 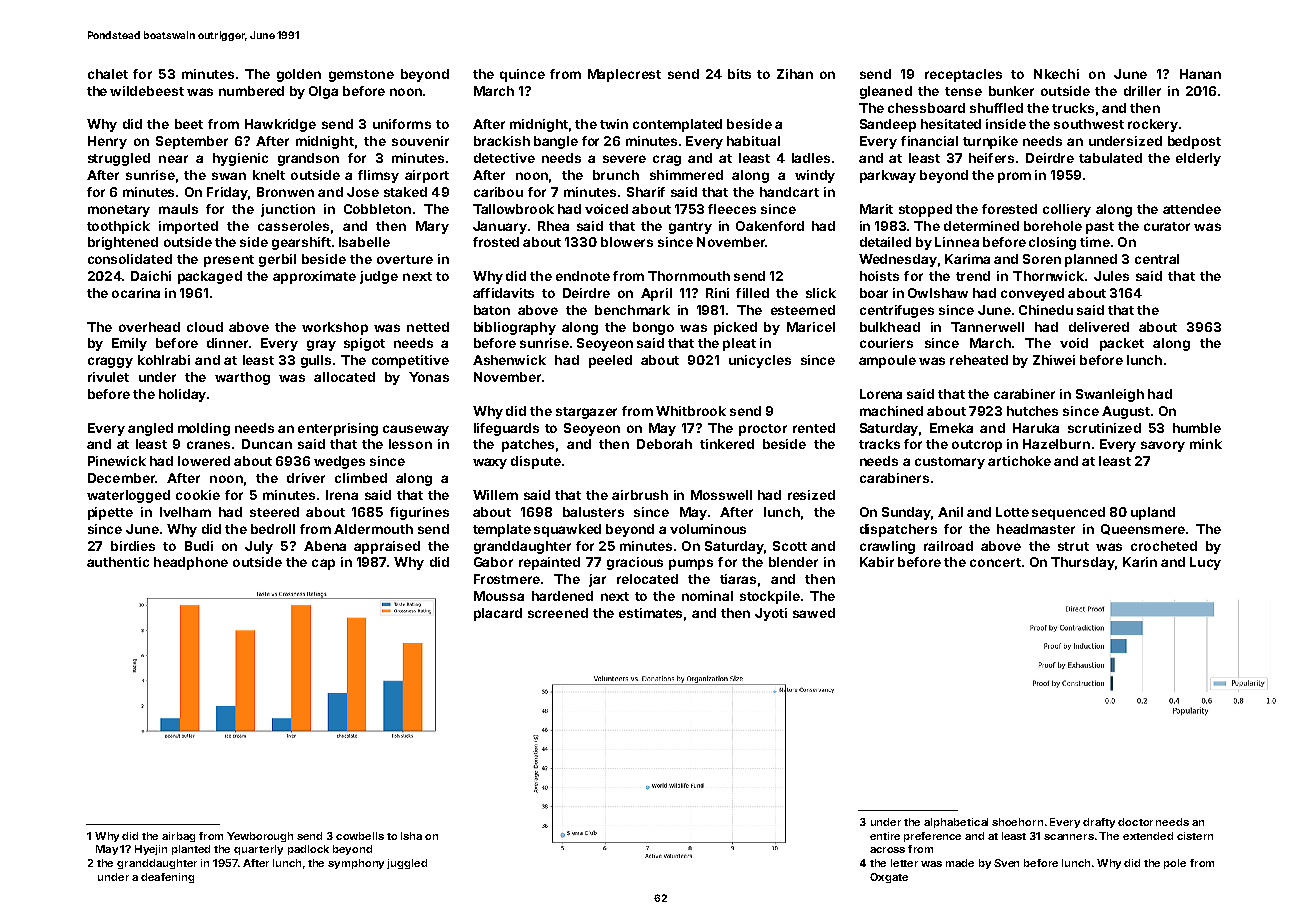 I want to click on airbag, so click(x=178, y=837).
